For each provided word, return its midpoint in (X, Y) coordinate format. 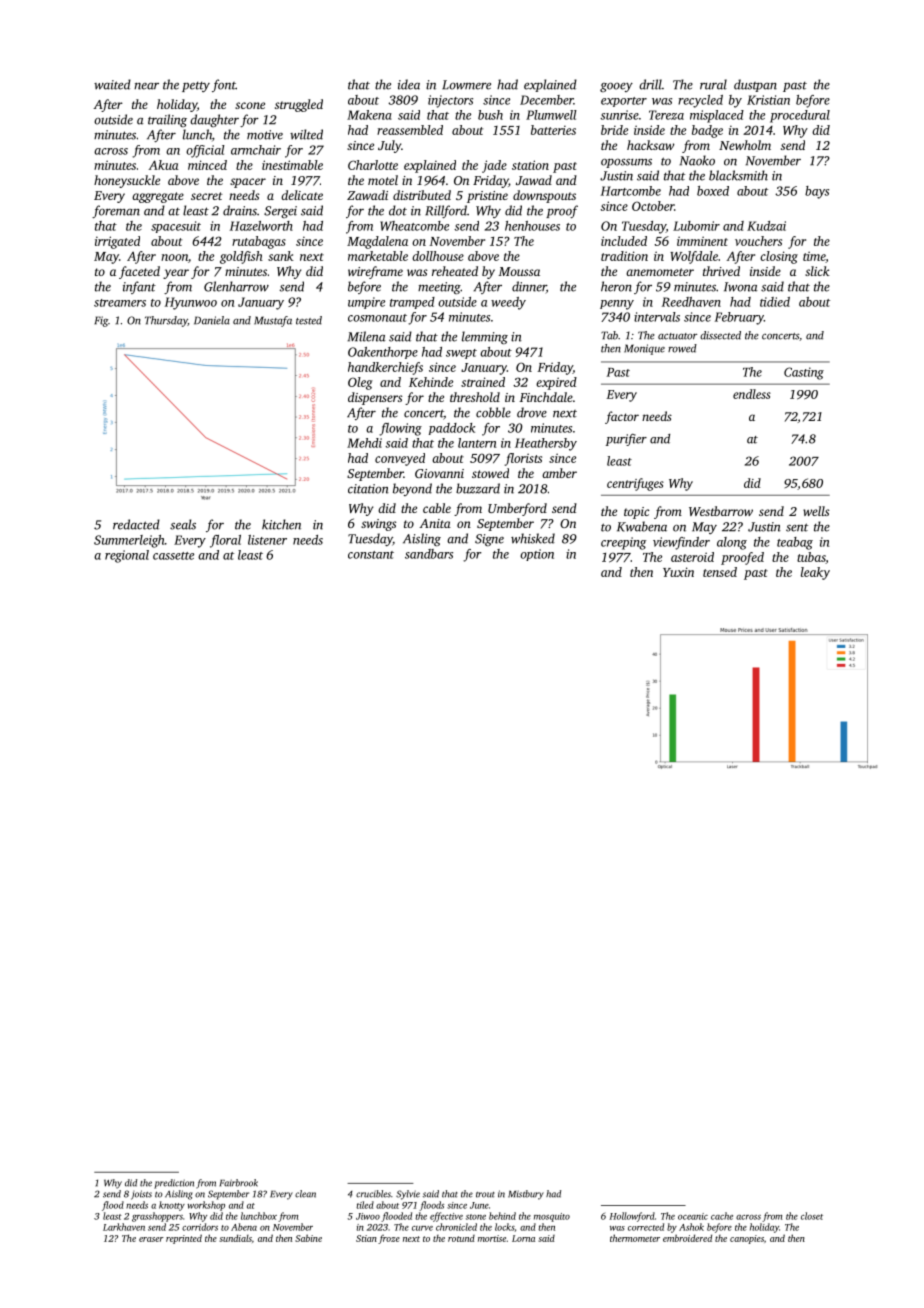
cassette (173, 556)
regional (127, 556)
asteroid (692, 557)
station (530, 165)
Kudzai (766, 226)
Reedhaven (691, 302)
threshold (475, 397)
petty (196, 87)
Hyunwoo (191, 303)
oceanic (693, 1216)
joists (141, 1195)
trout (485, 1195)
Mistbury (526, 1195)
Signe (489, 540)
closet (812, 1216)
